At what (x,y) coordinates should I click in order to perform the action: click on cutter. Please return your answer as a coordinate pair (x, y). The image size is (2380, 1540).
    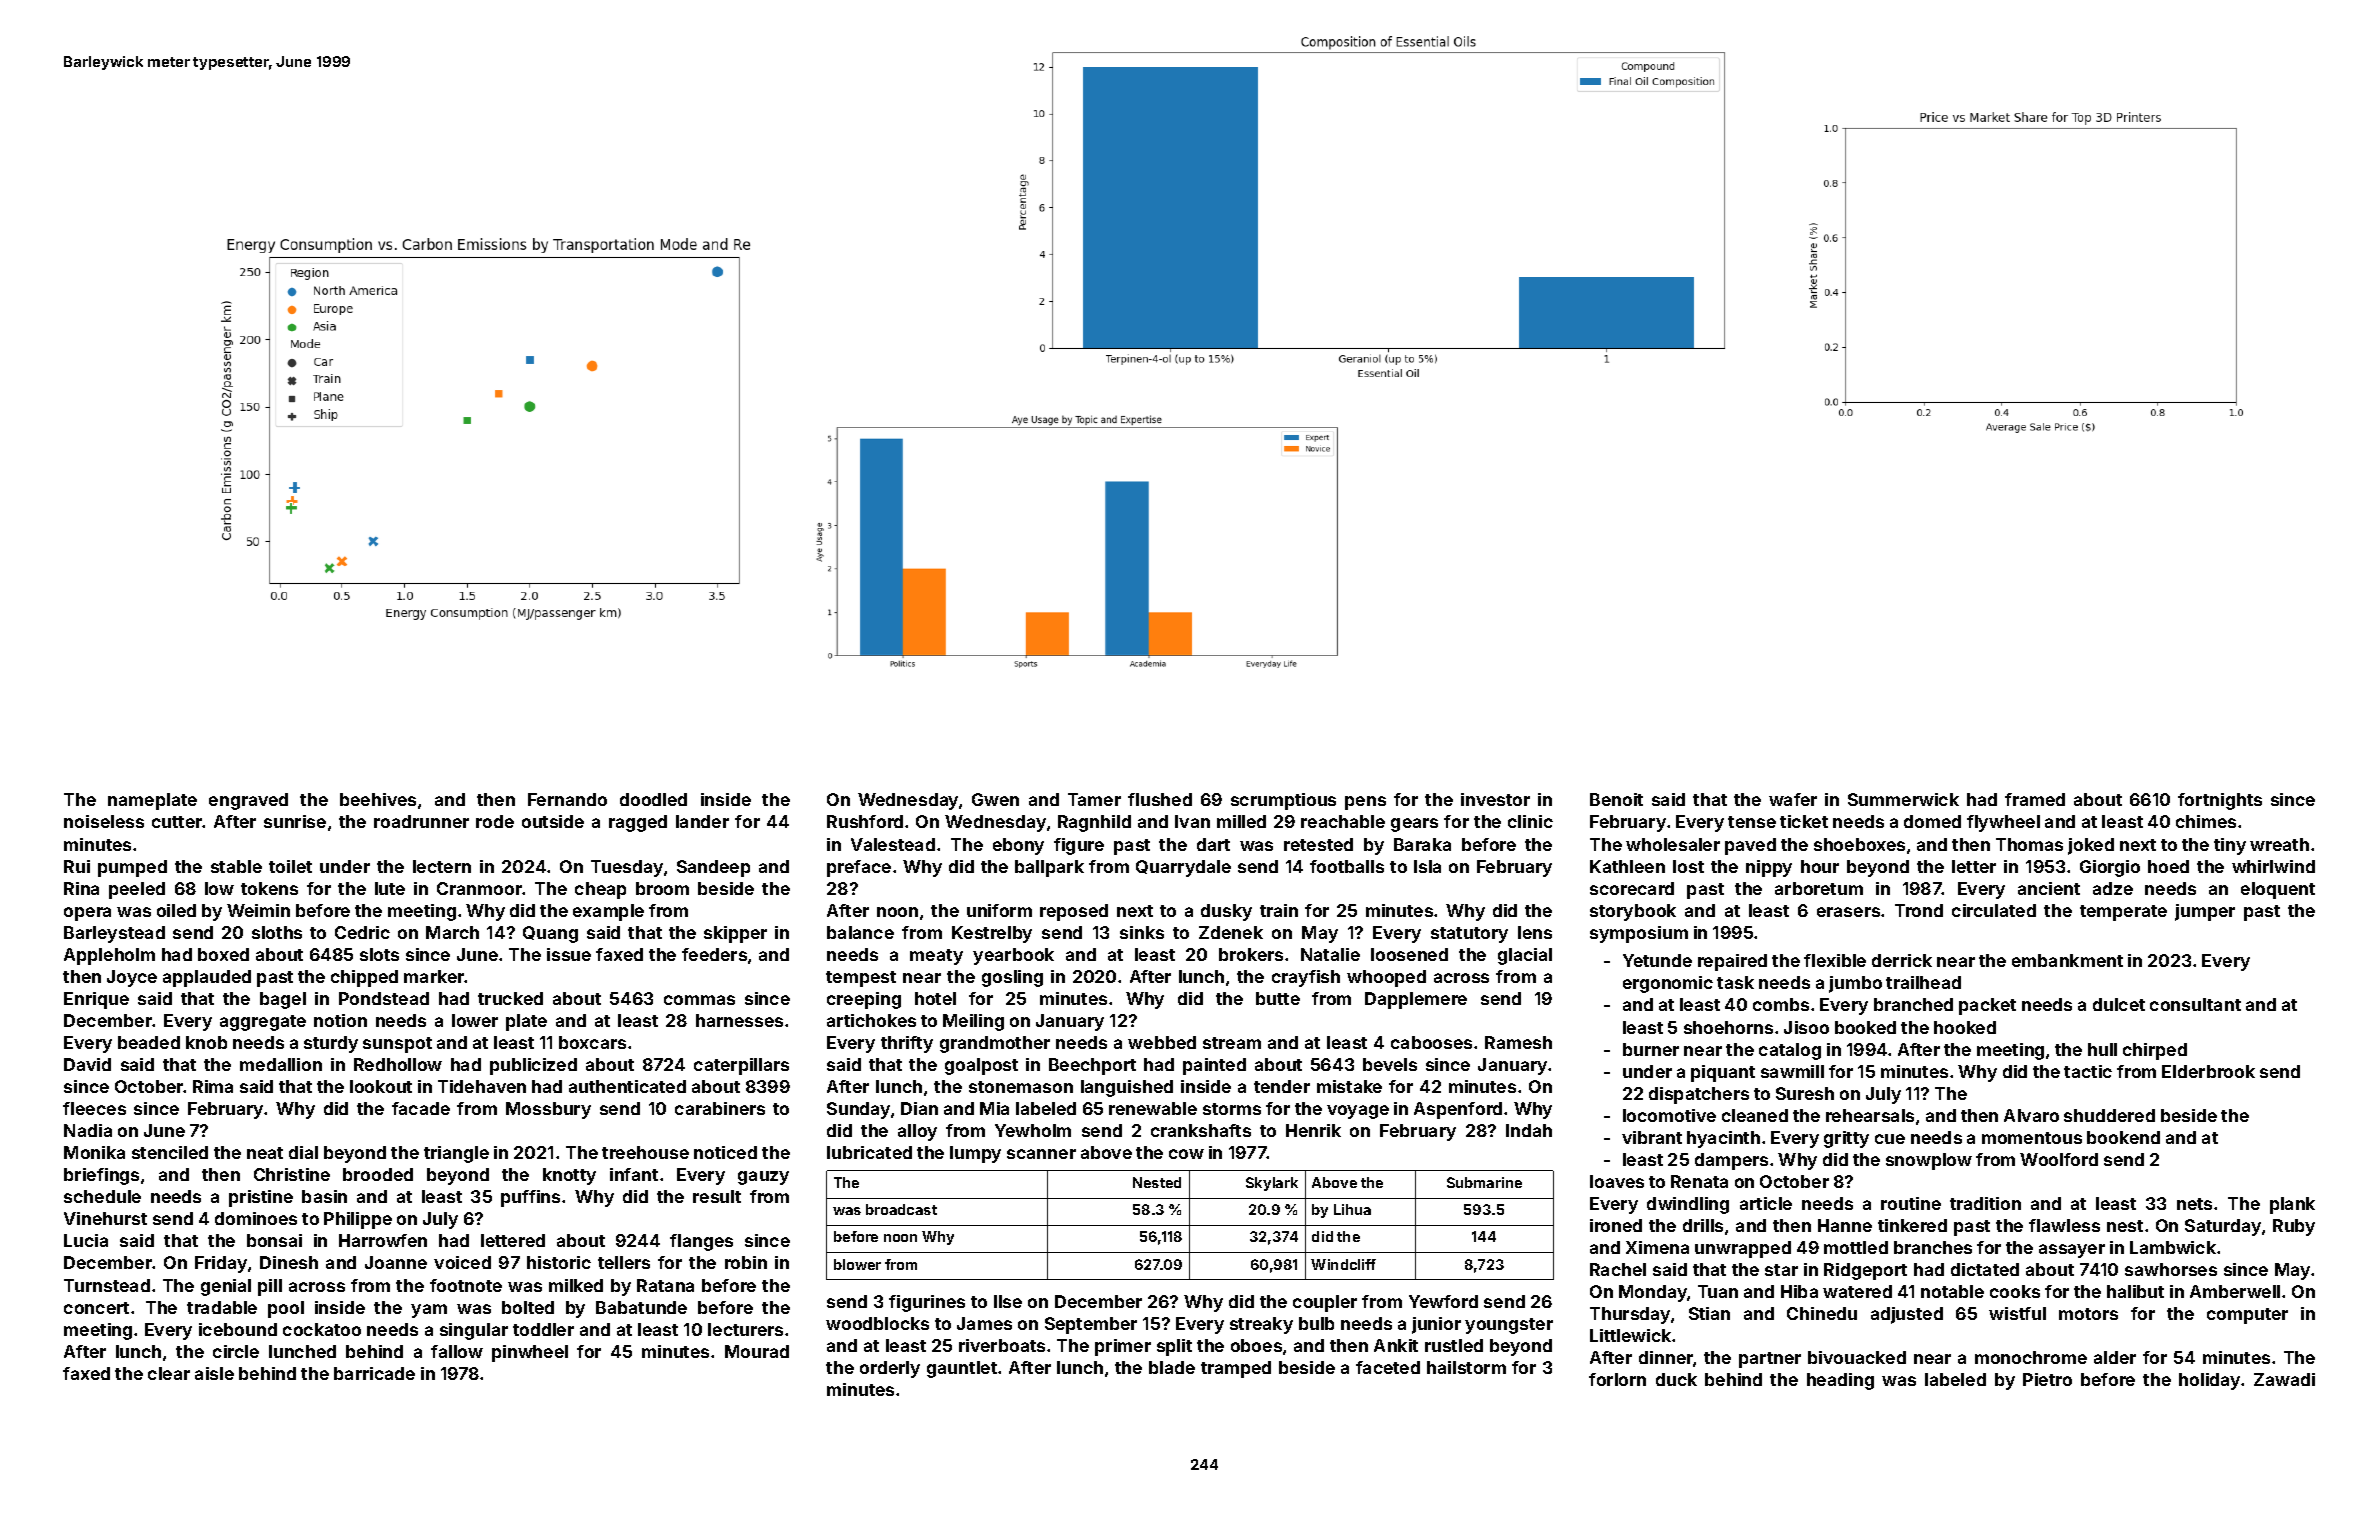
    Looking at the image, I should click on (177, 822).
